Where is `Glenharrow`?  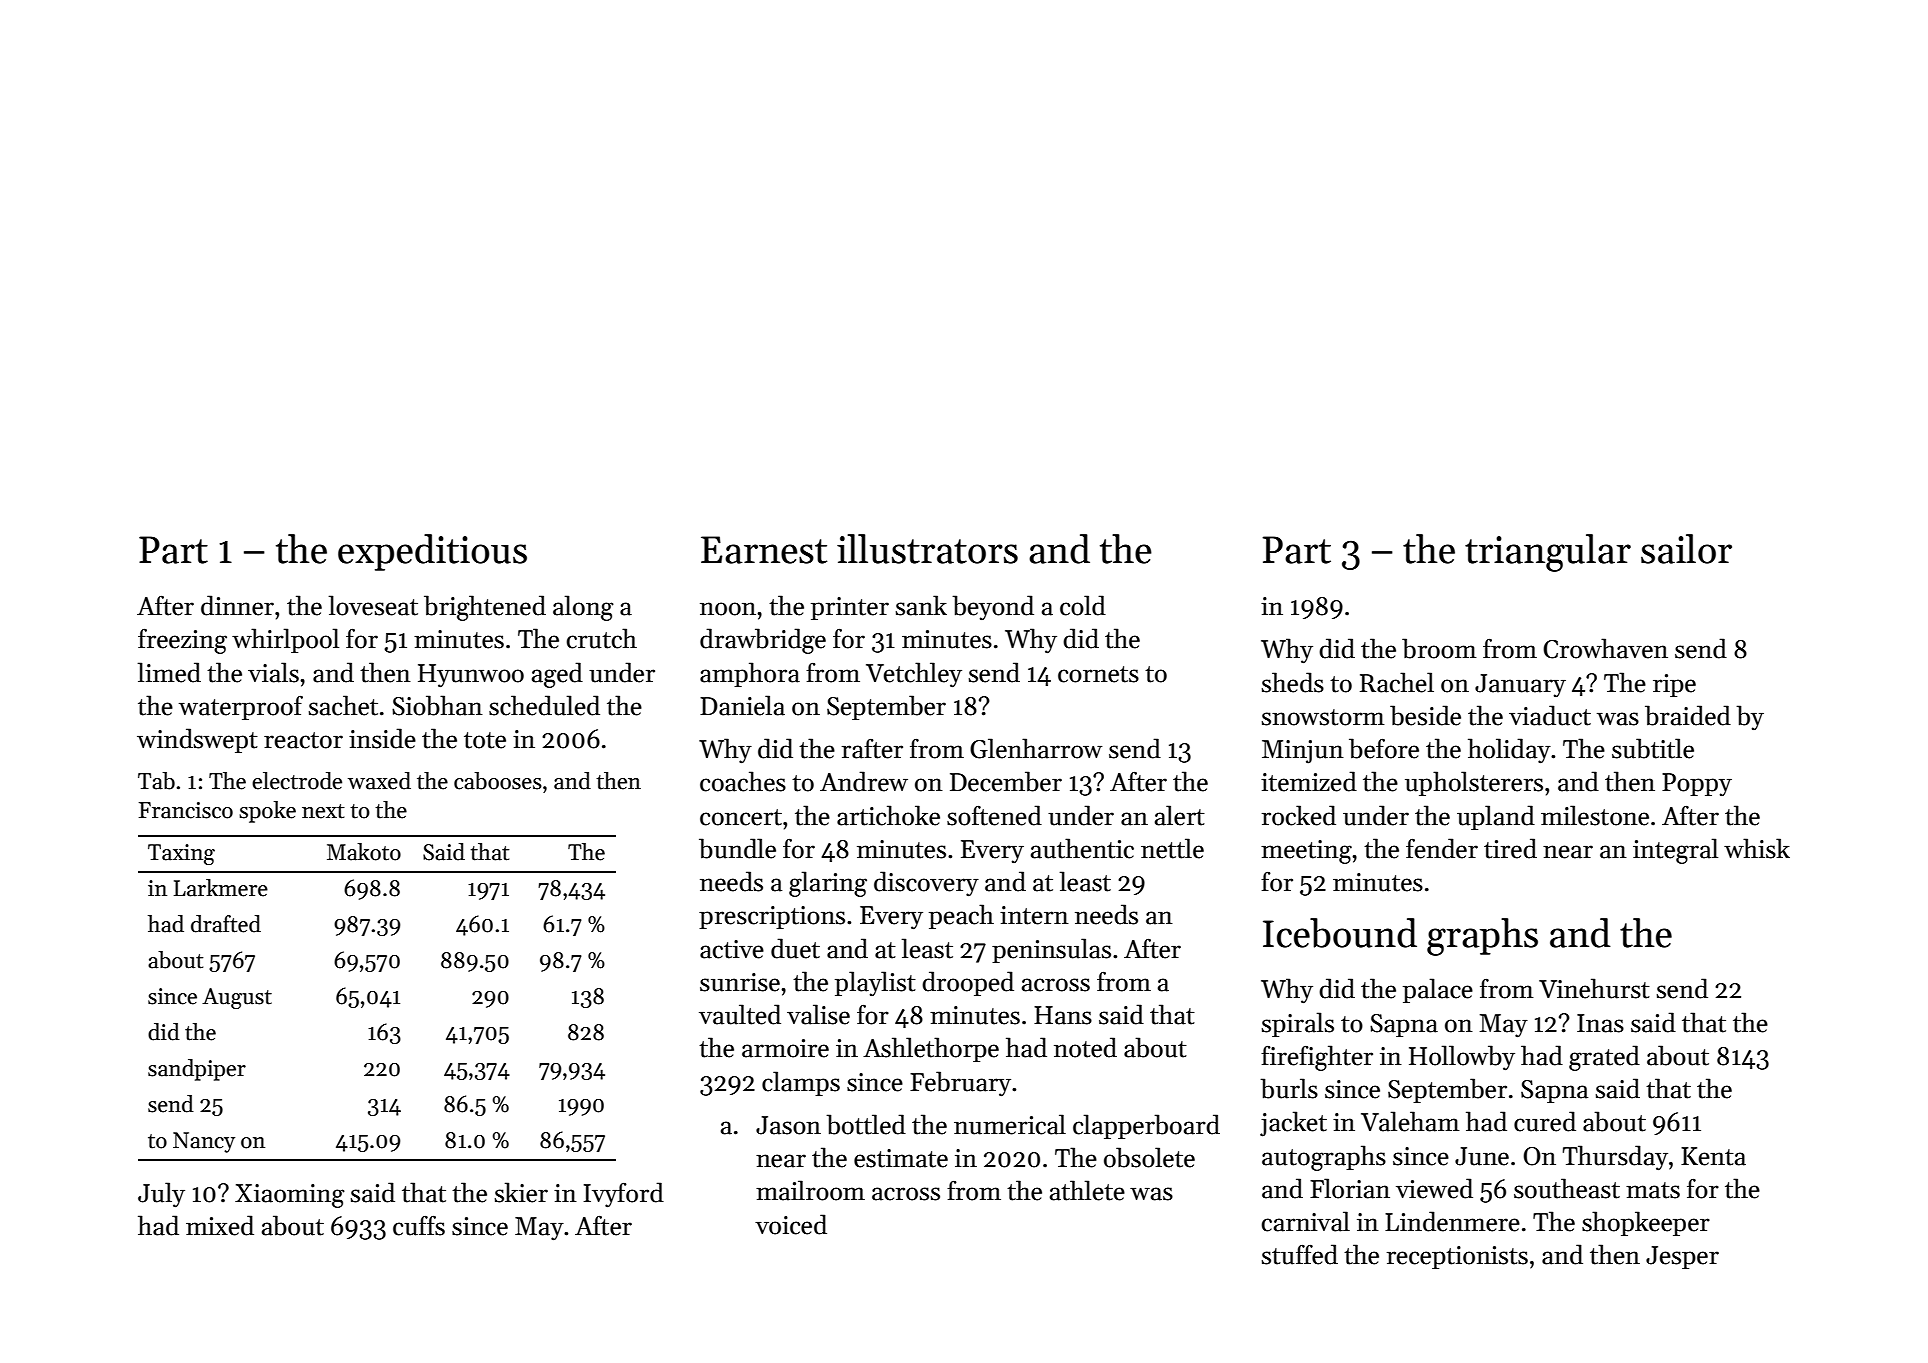 Glenharrow is located at coordinates (1036, 748).
